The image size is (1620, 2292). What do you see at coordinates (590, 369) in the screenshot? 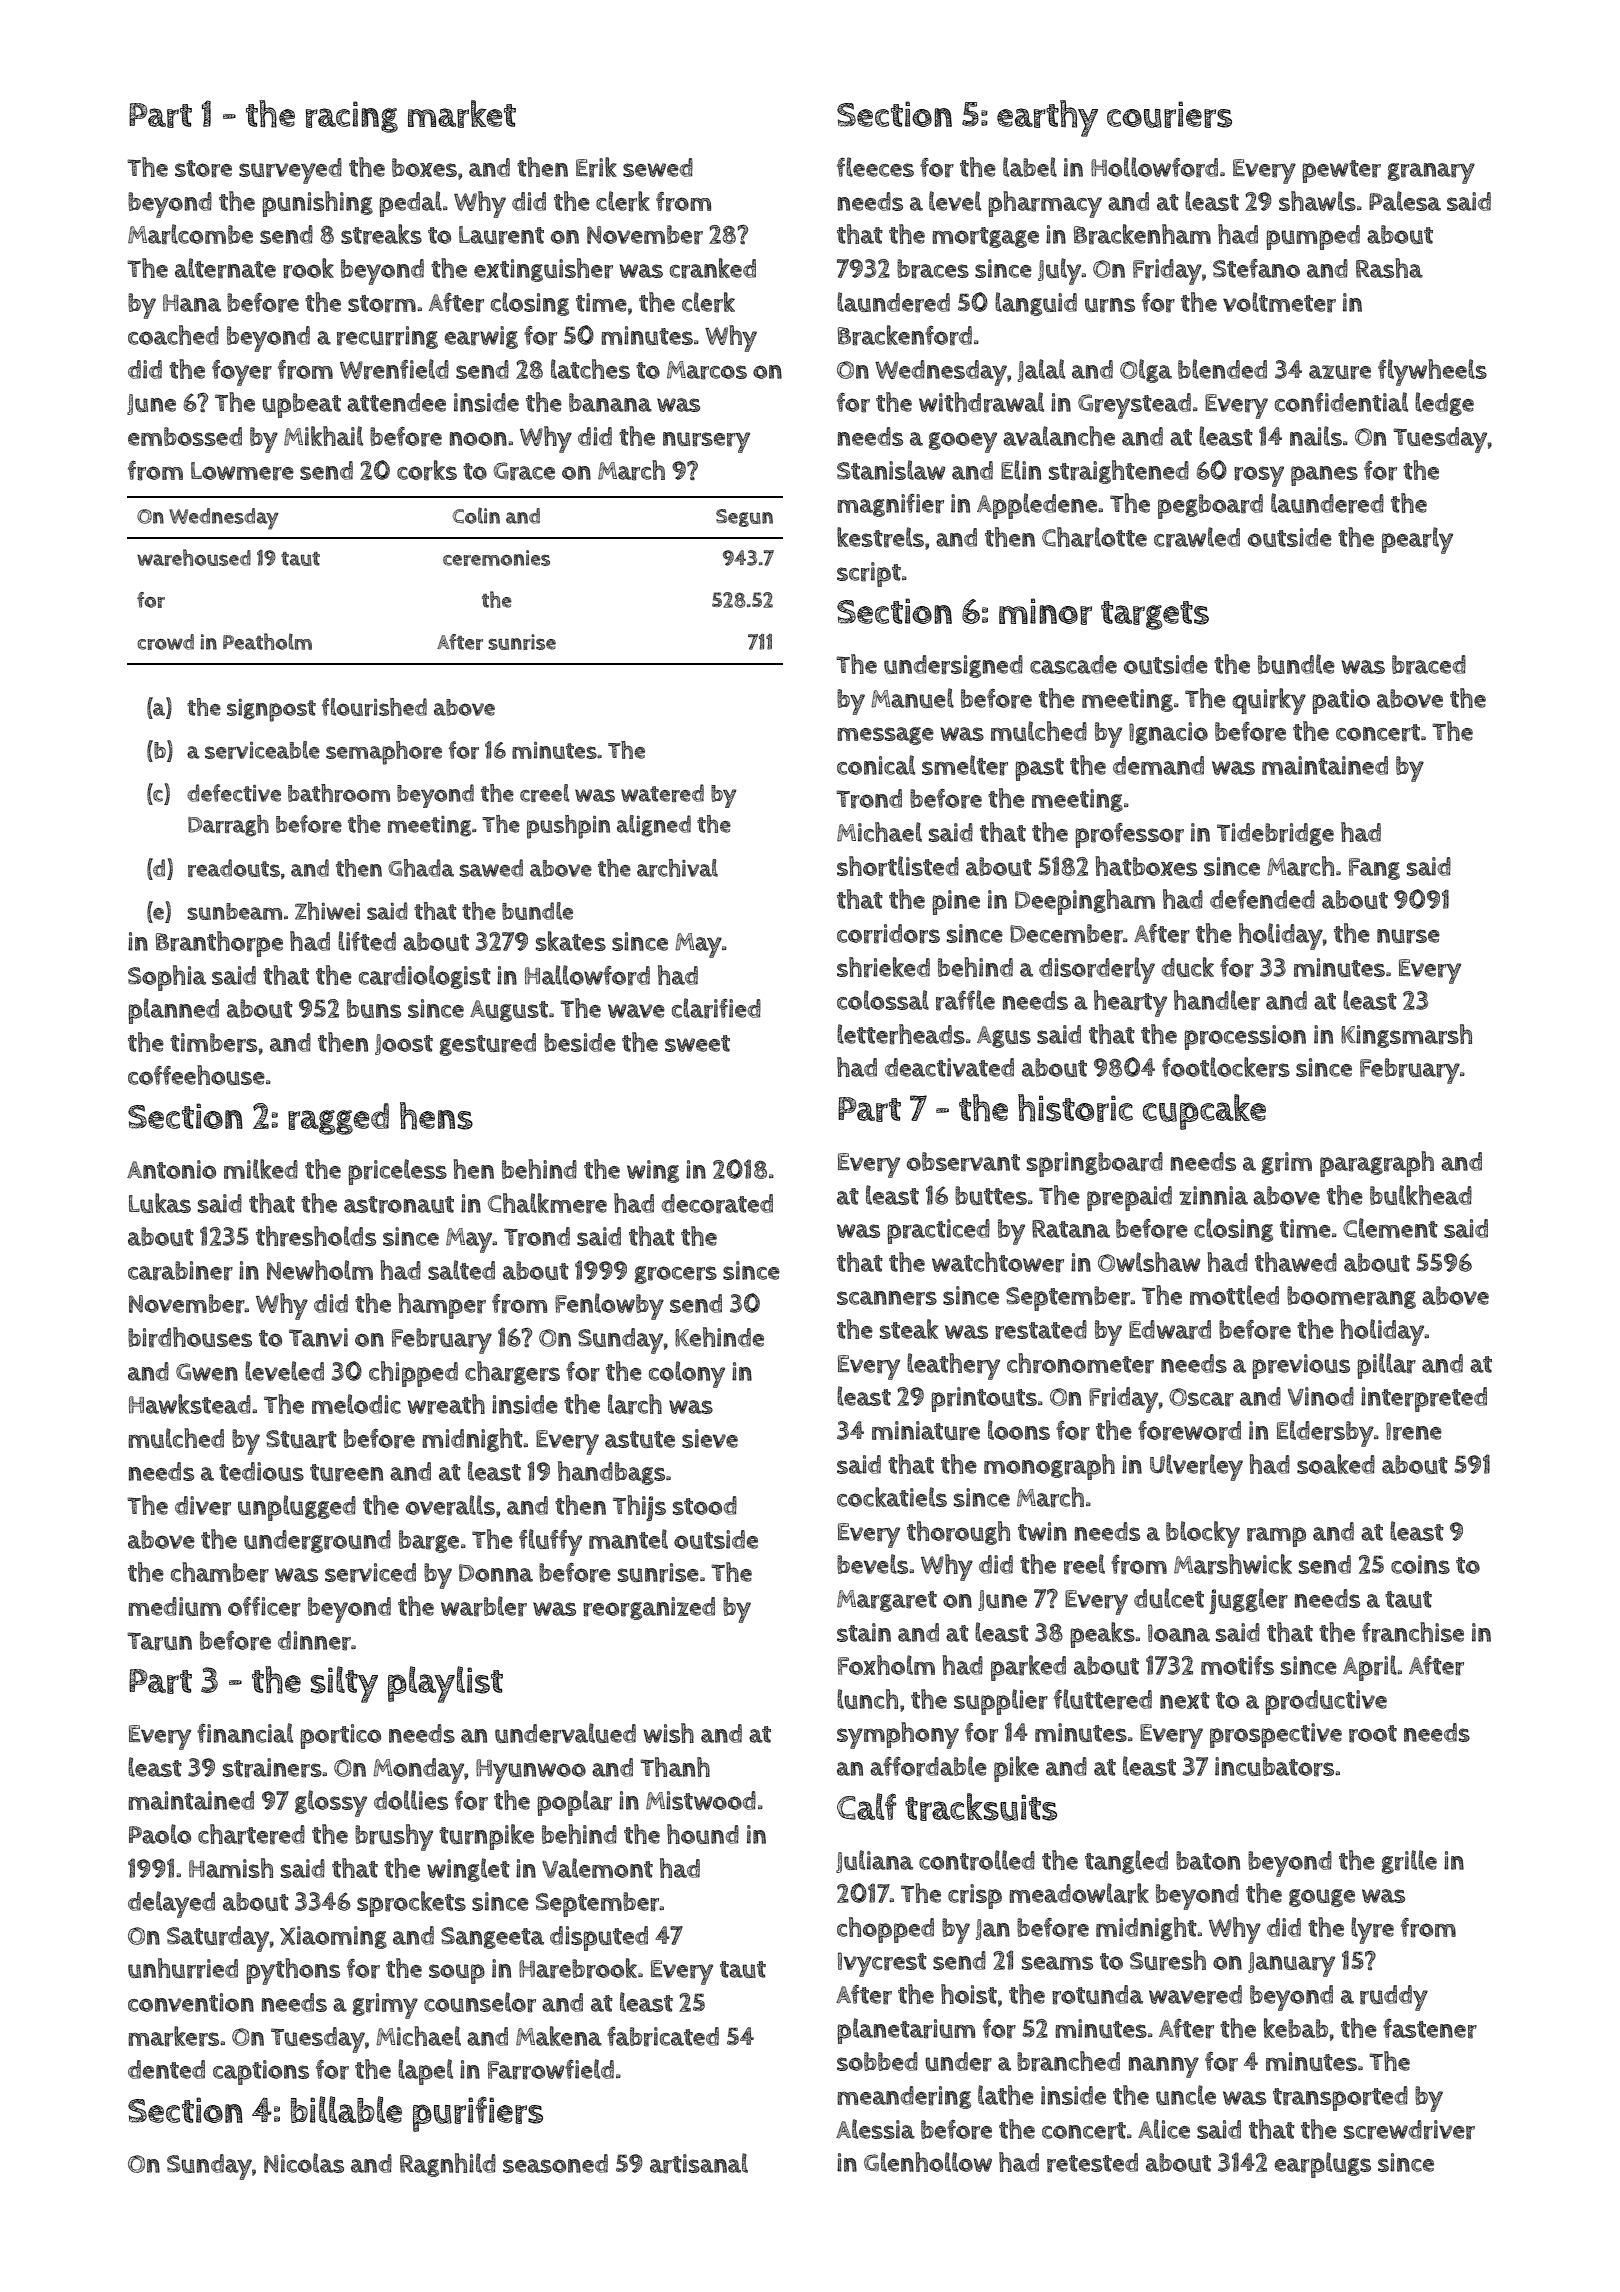
I see `latches` at bounding box center [590, 369].
